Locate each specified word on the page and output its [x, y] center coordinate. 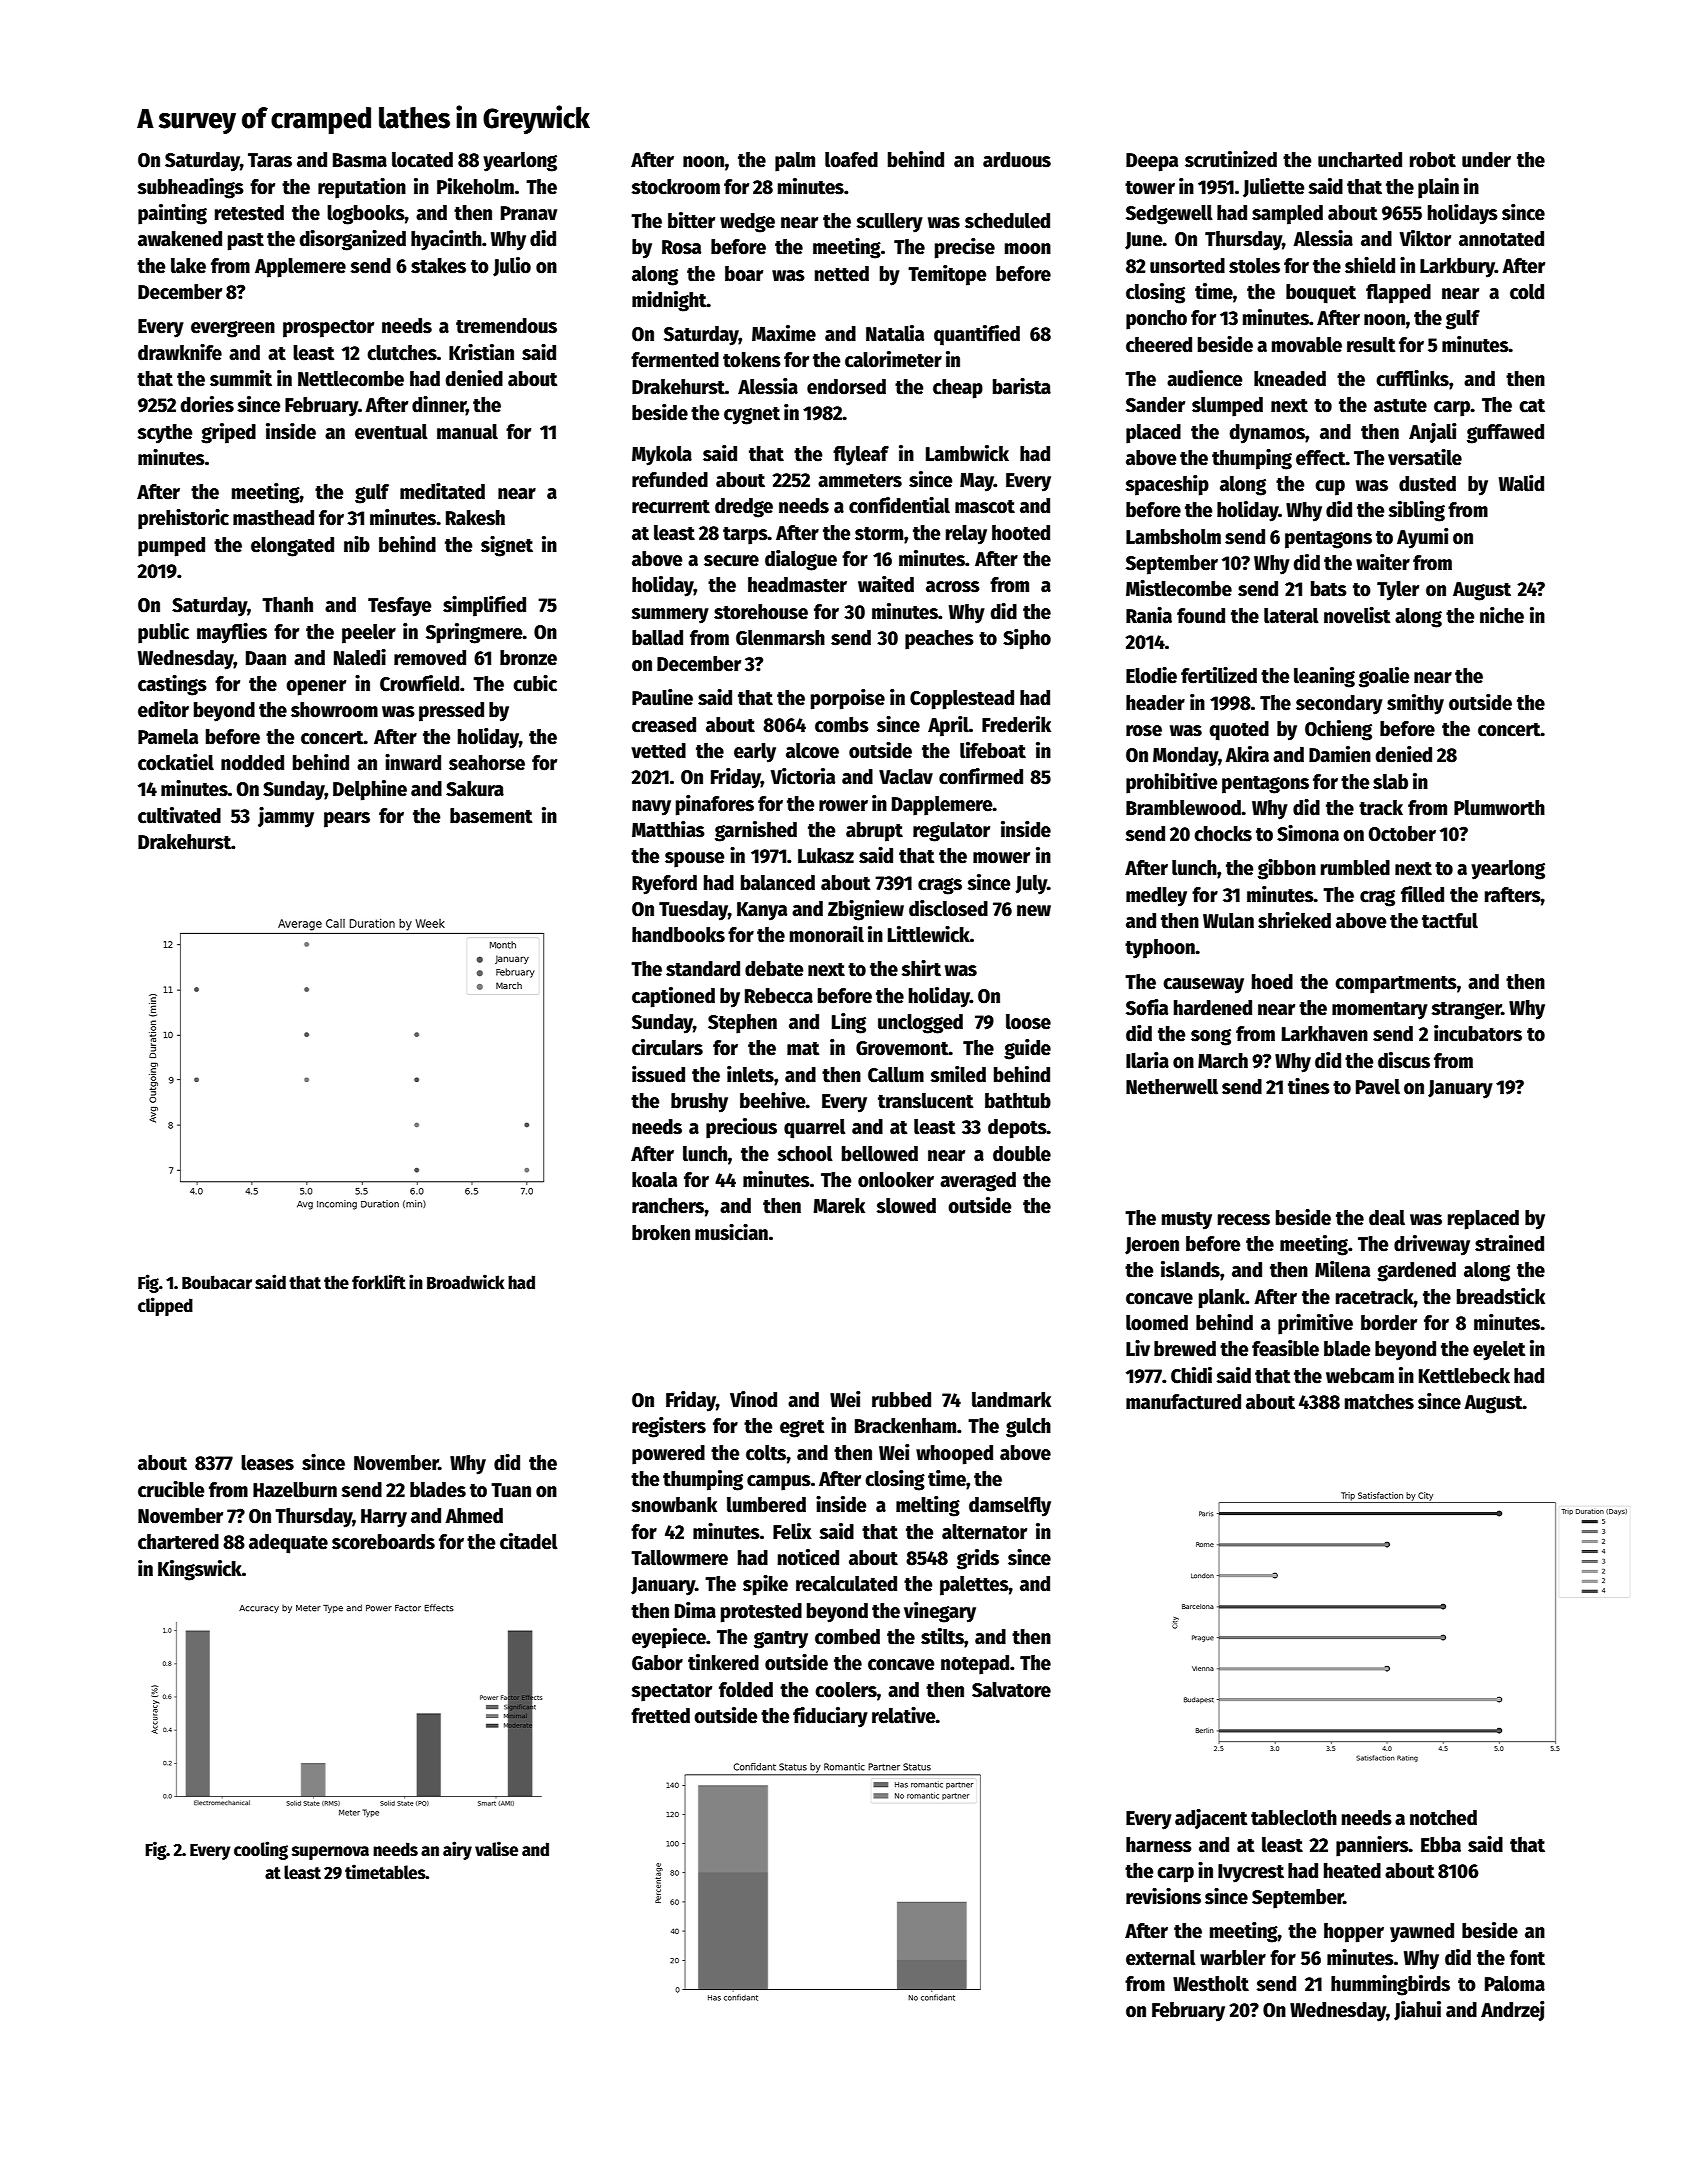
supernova [330, 1853]
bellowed [880, 1154]
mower [1001, 858]
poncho [1156, 320]
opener [316, 688]
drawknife [180, 352]
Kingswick [200, 1570]
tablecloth [1294, 1818]
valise [496, 1849]
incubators [1478, 1033]
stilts [942, 1636]
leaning [1324, 677]
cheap [958, 389]
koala [654, 1180]
